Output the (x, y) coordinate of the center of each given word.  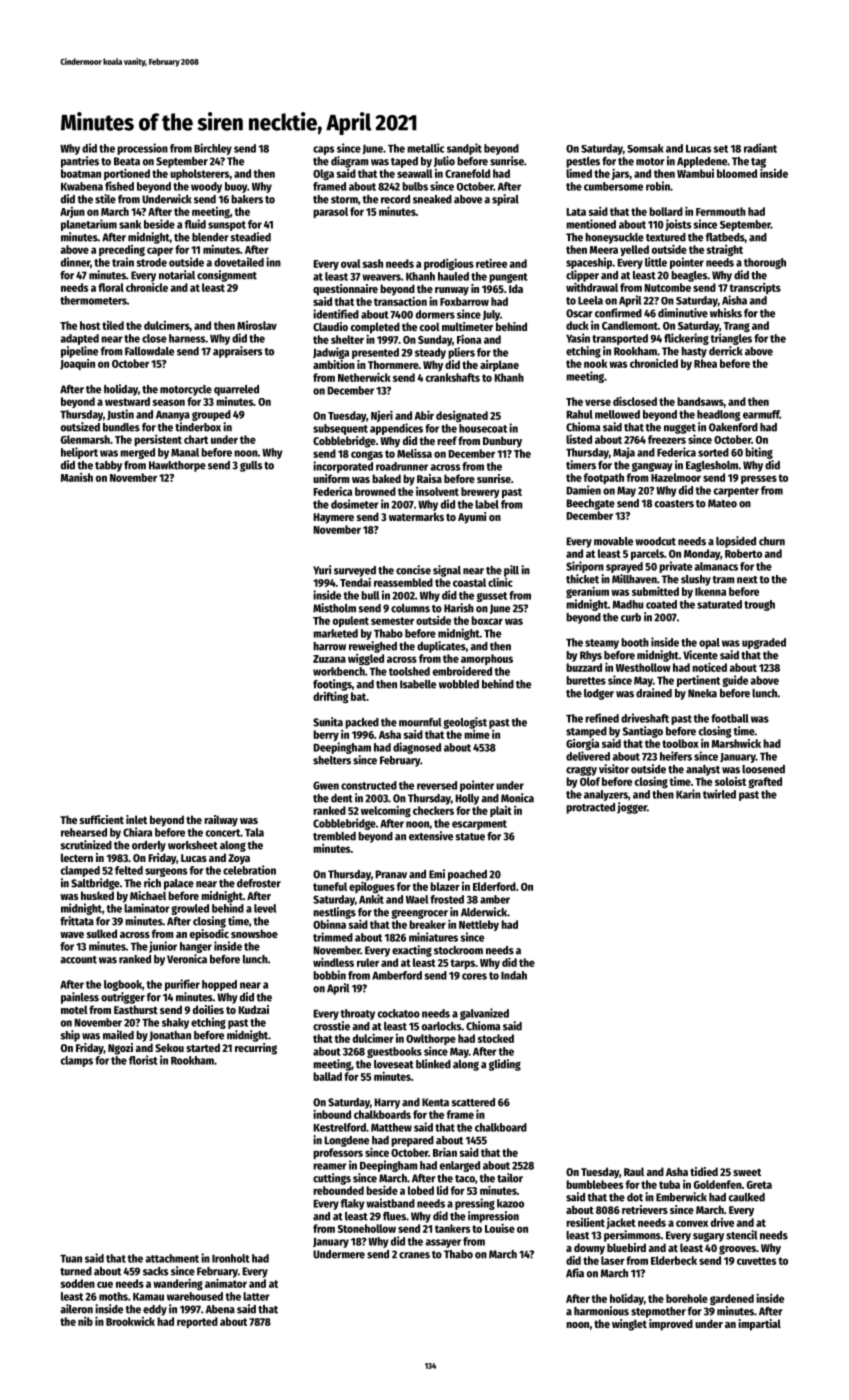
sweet (747, 1172)
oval (350, 263)
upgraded (764, 643)
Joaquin (77, 364)
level (265, 908)
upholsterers (200, 174)
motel (74, 1009)
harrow (329, 646)
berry (326, 735)
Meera (604, 250)
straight (725, 250)
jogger (632, 808)
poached (467, 875)
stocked (496, 1038)
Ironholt (230, 1258)
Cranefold (467, 173)
